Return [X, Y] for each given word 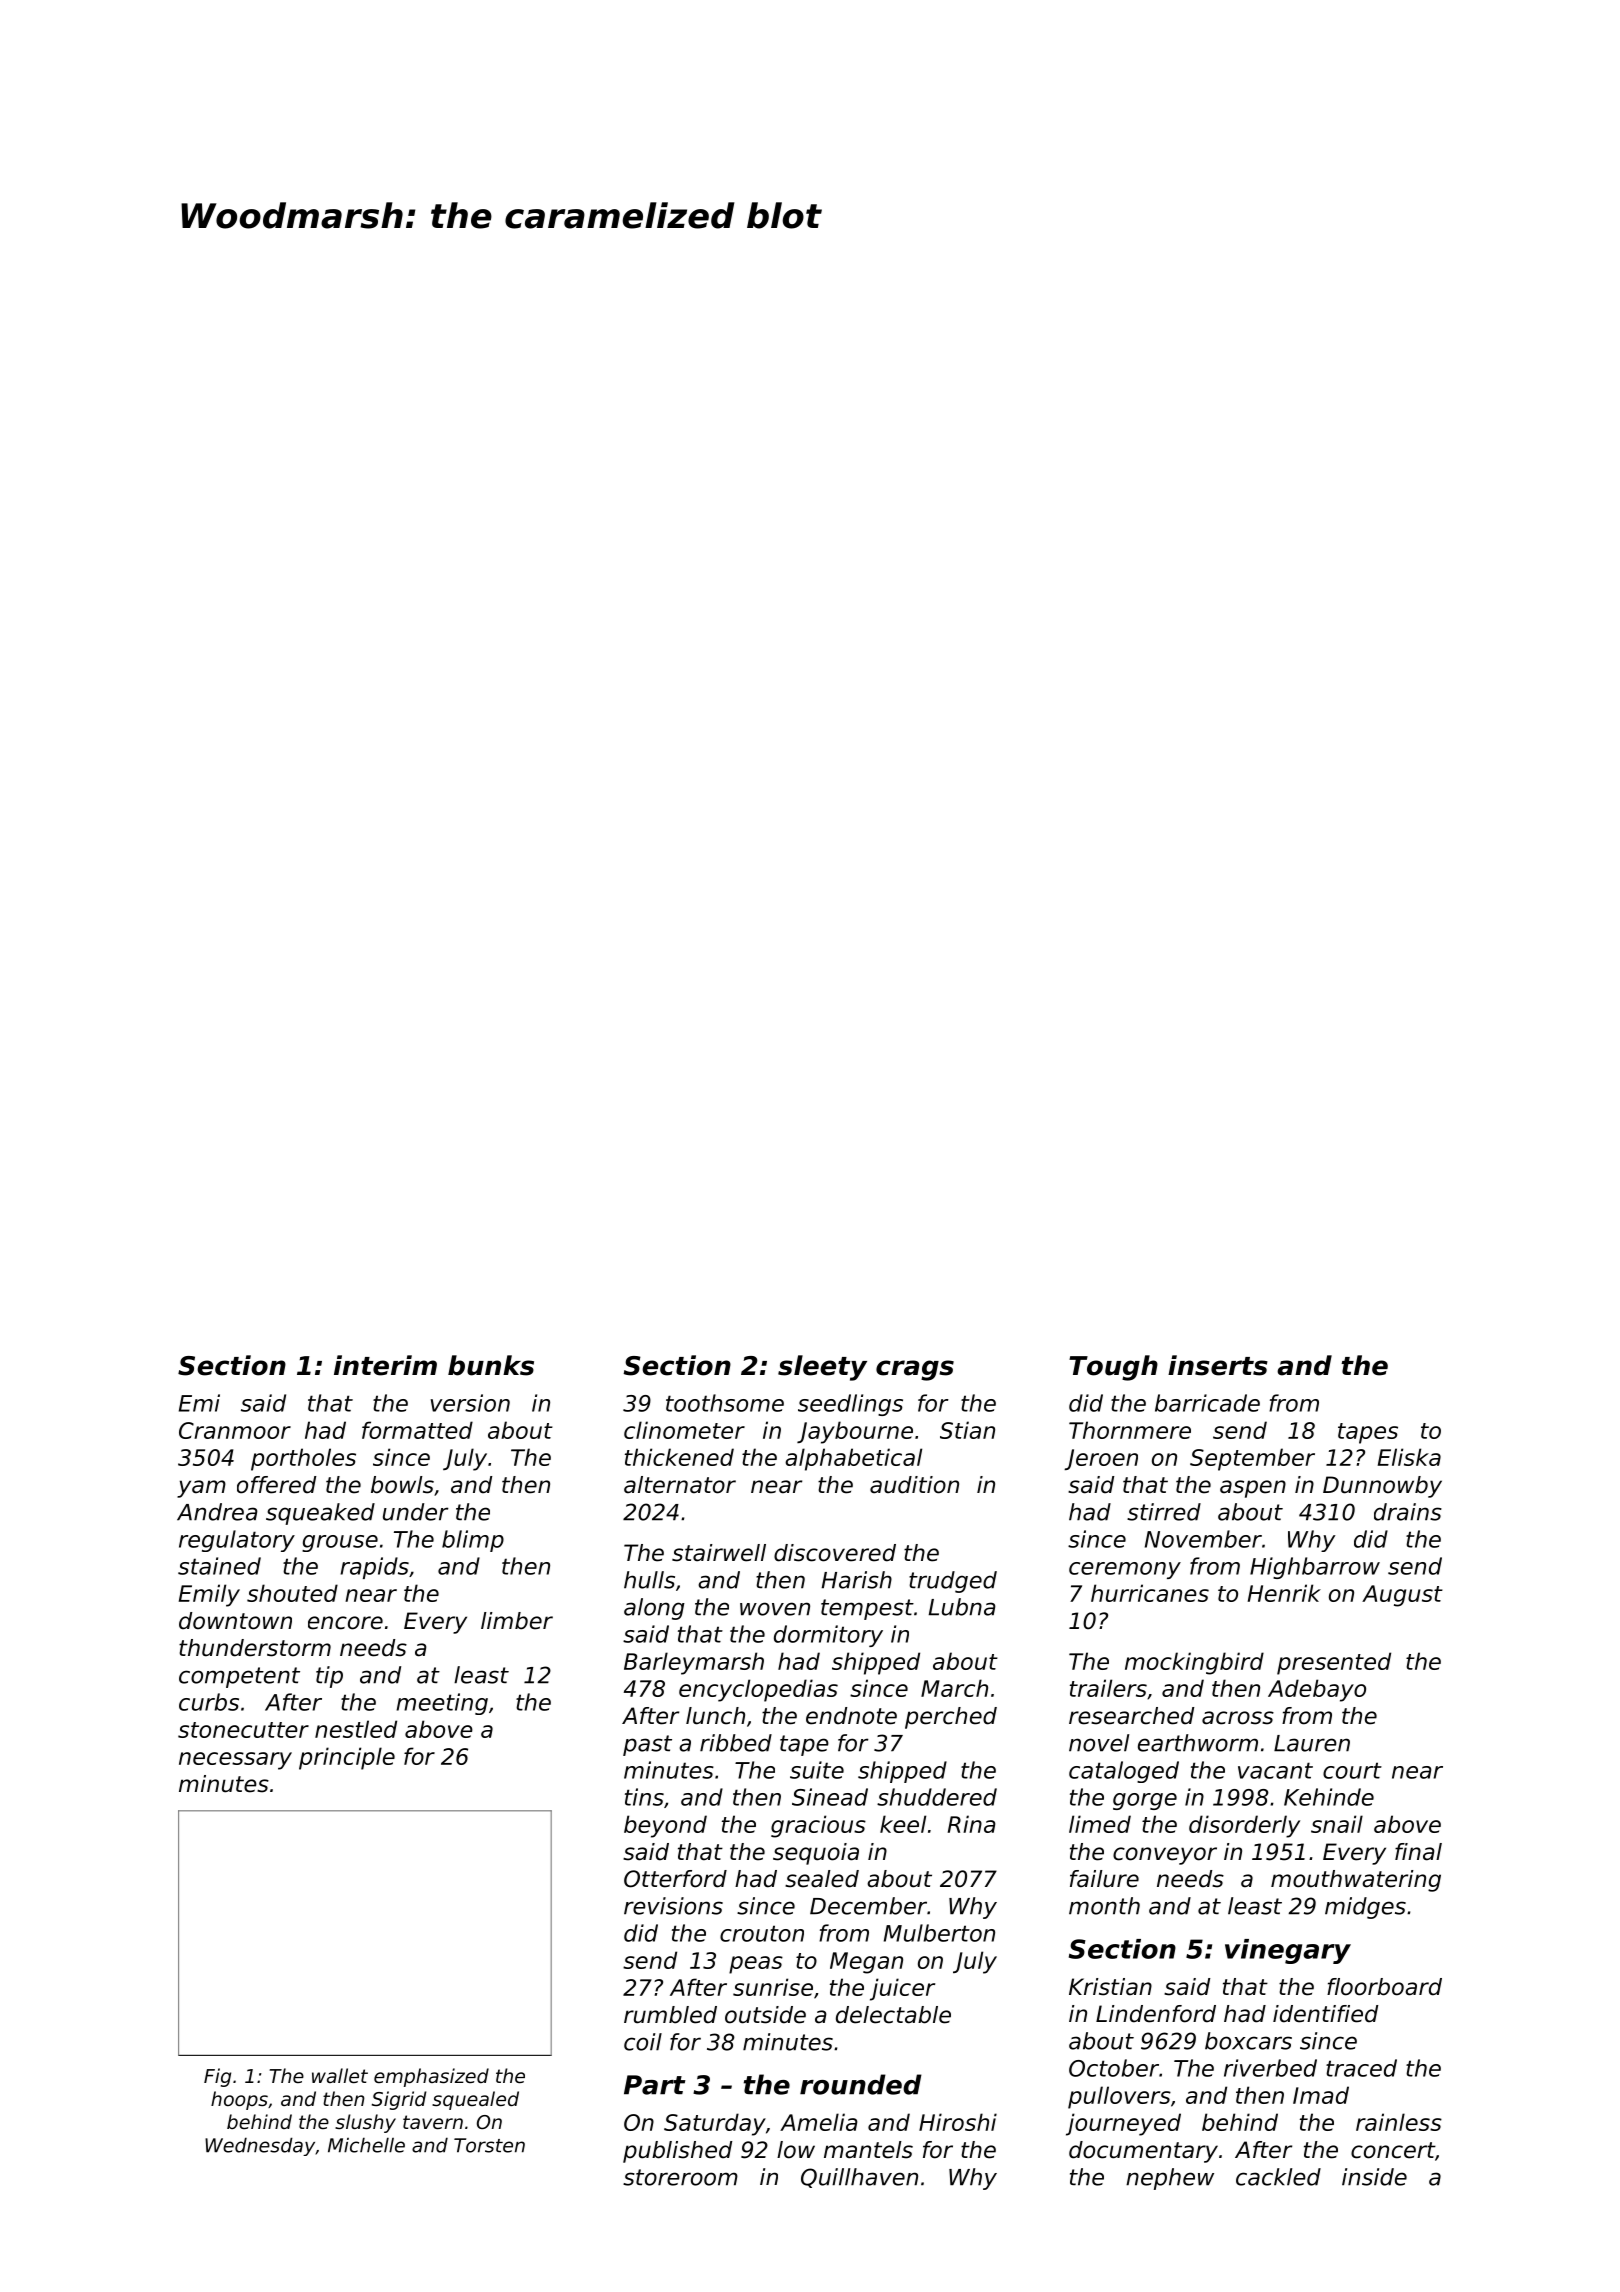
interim [385, 1365]
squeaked [320, 1514]
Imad [1321, 2095]
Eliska [1409, 1457]
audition [914, 1485]
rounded [861, 2084]
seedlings [850, 1405]
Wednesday [260, 2146]
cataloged [1124, 1772]
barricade [1207, 1403]
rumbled [670, 2015]
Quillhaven [859, 2178]
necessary [235, 1761]
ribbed [736, 1743]
